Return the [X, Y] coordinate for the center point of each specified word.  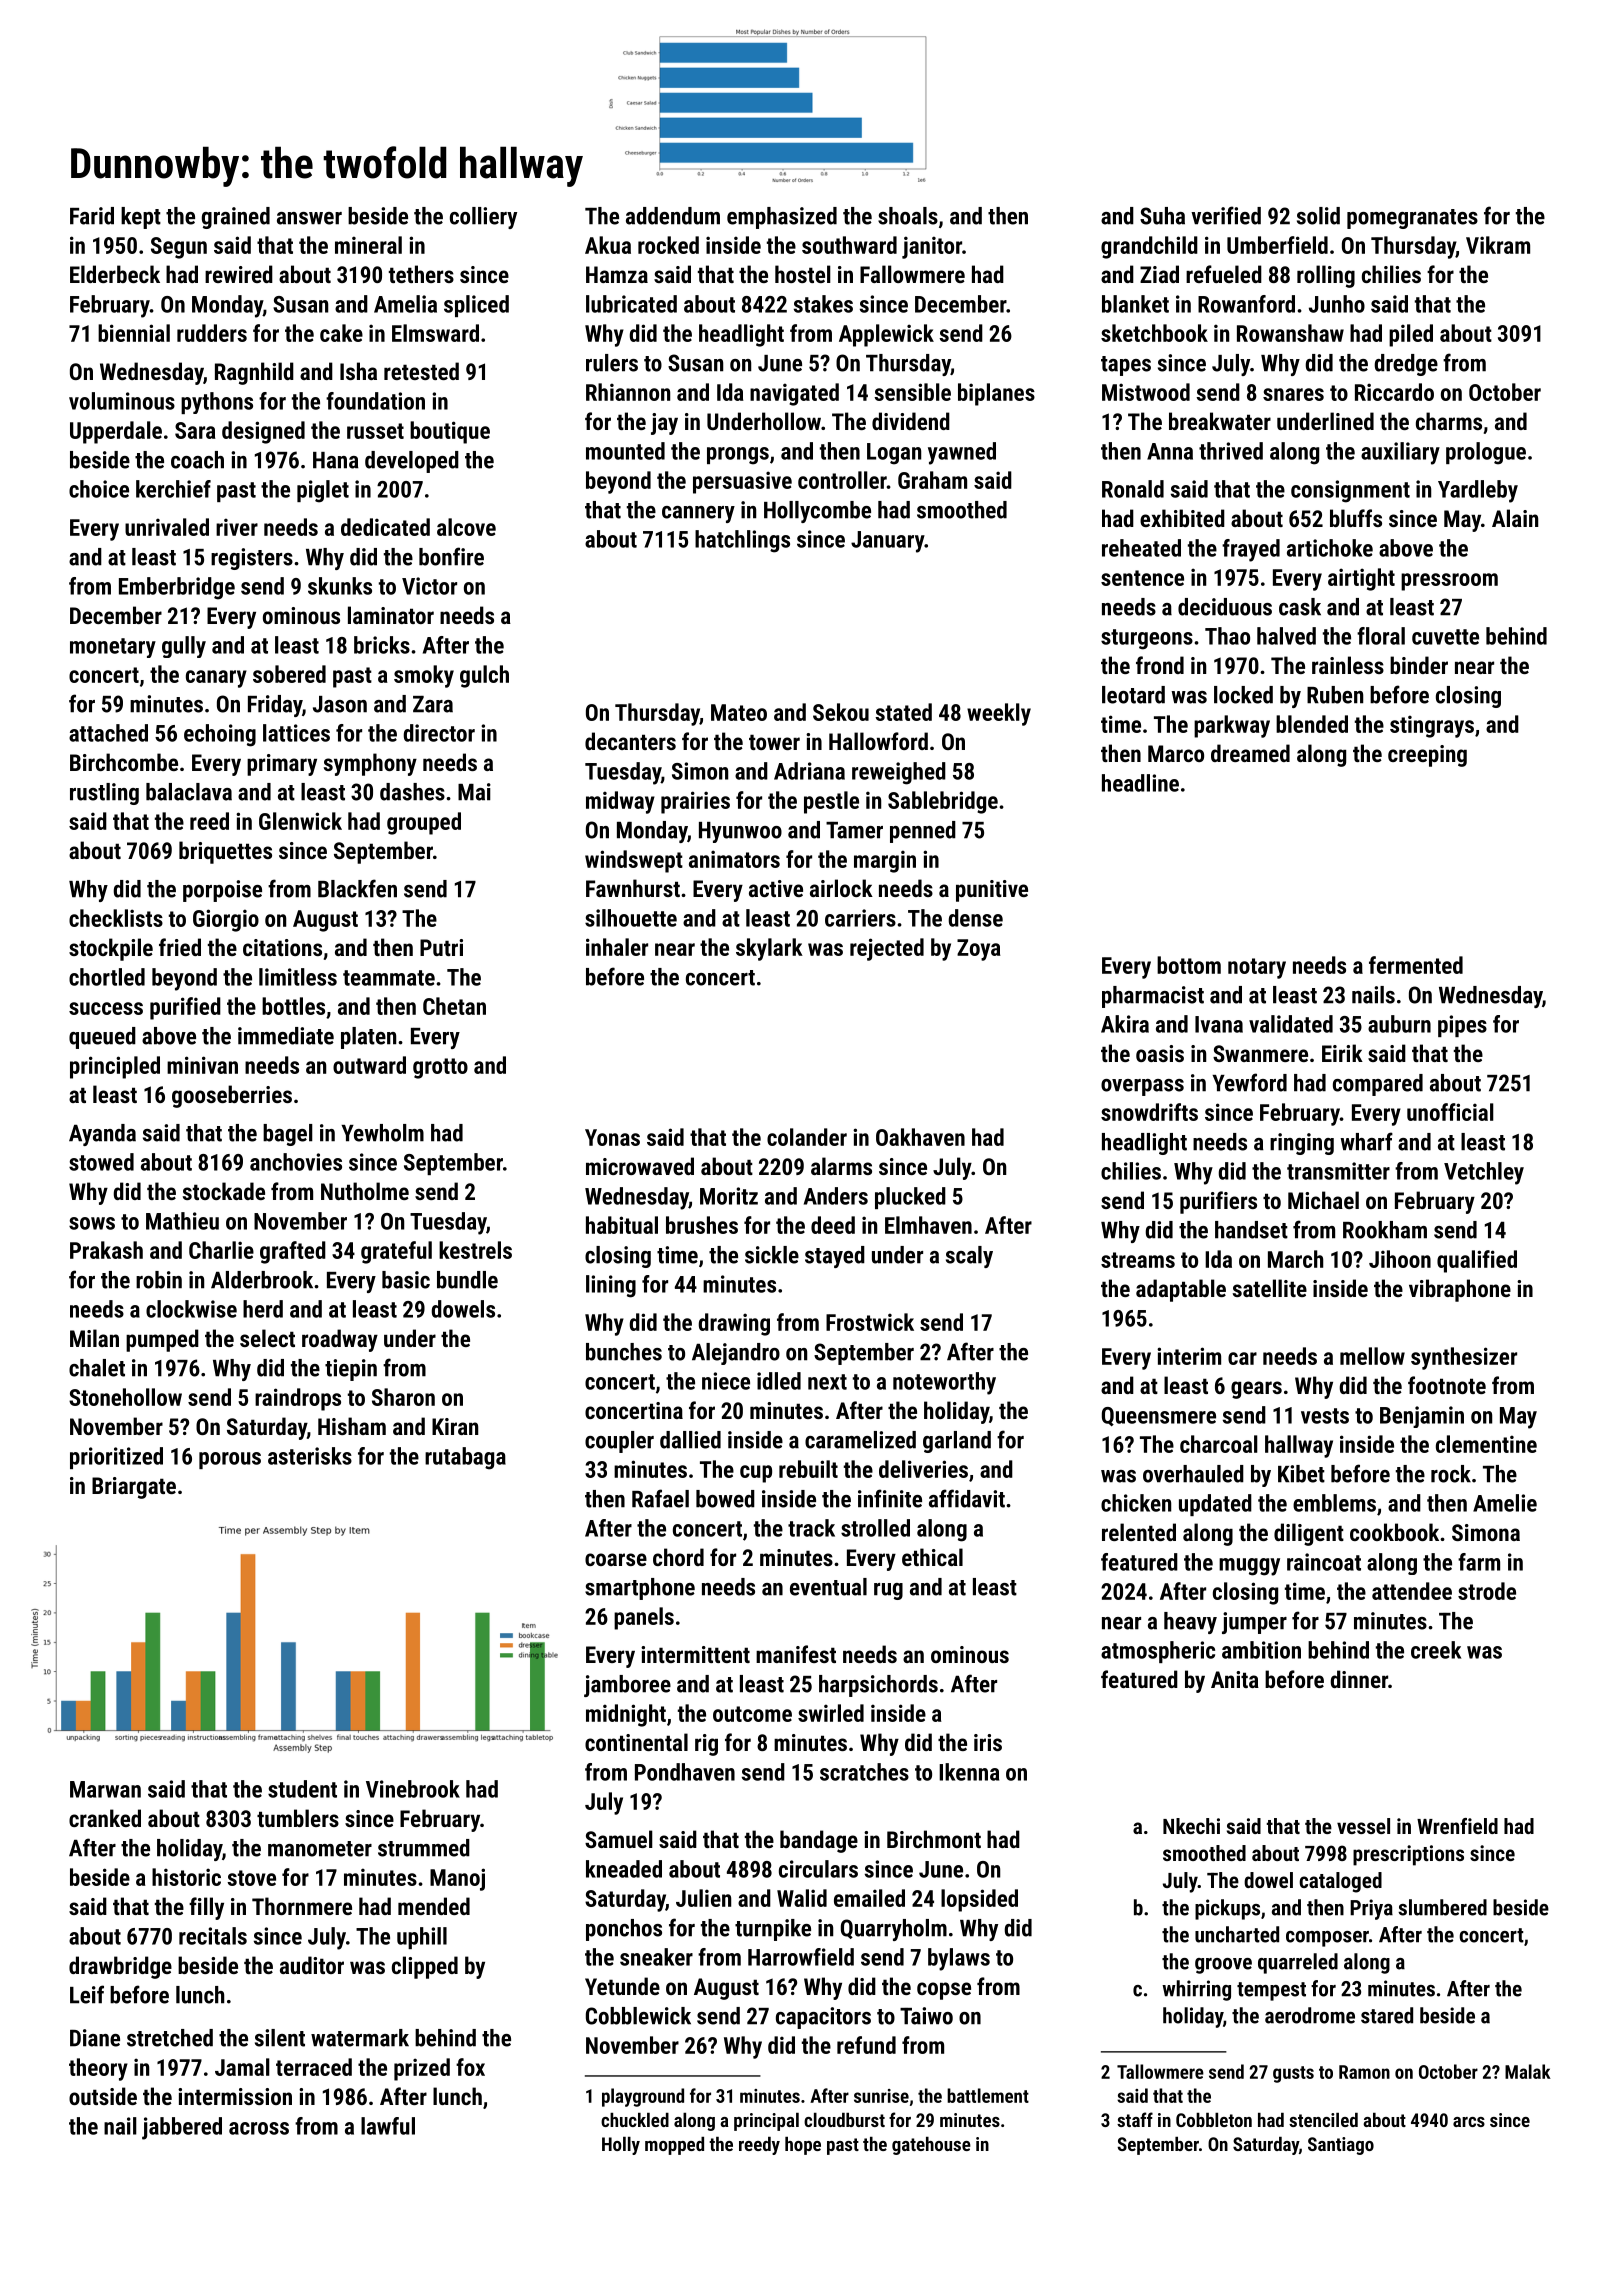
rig [706, 1745]
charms [1449, 421]
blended [1312, 724]
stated [903, 712]
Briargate [134, 1488]
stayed [835, 1257]
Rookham [1385, 1230]
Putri [441, 947]
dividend [911, 421]
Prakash [106, 1250]
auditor [312, 1965]
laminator [391, 615]
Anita [1235, 1679]
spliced [476, 306]
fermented [1416, 965]
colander [807, 1137]
